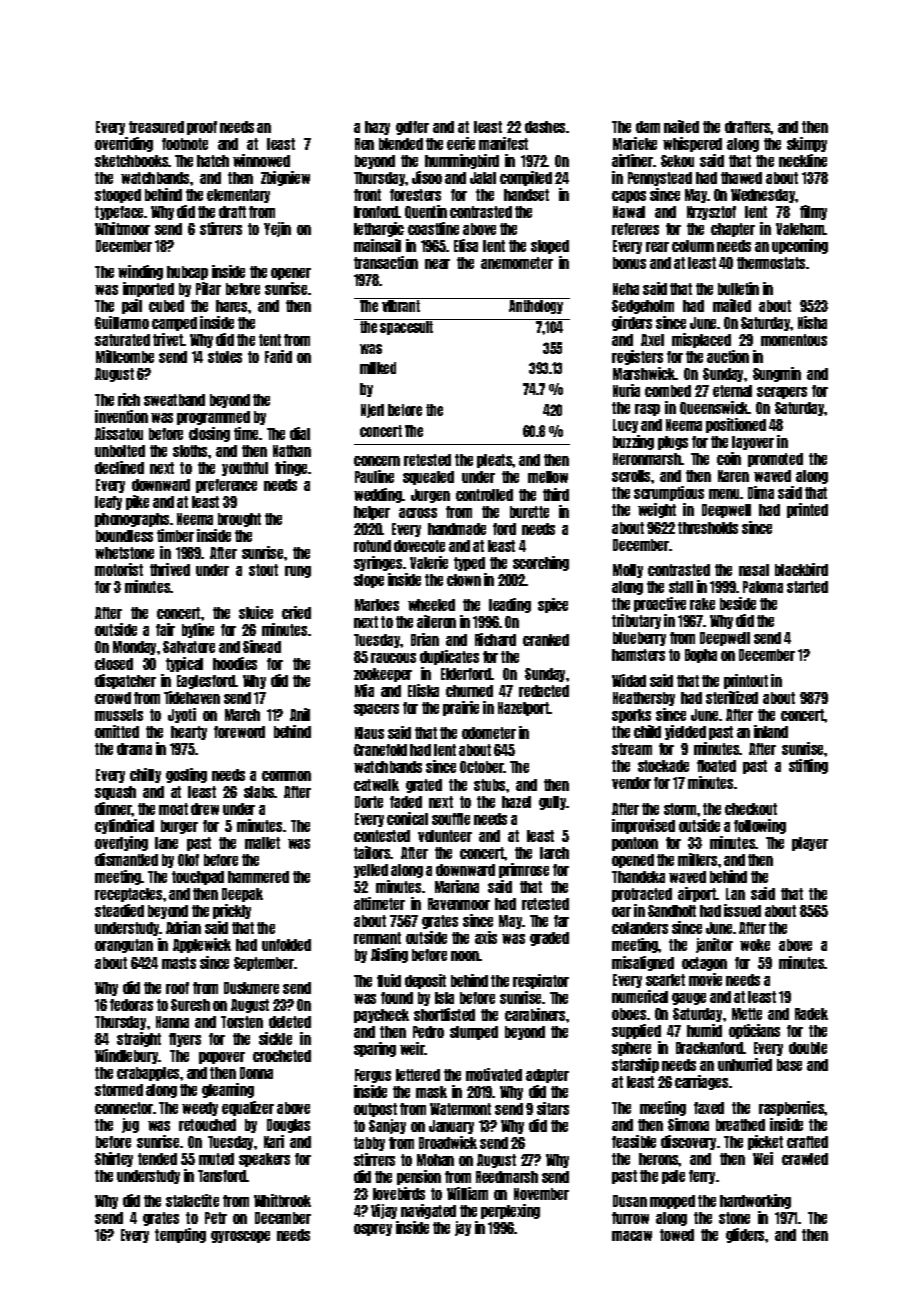 The height and width of the screenshot is (1308, 924). Describe the element at coordinates (377, 605) in the screenshot. I see `Marloes` at that location.
